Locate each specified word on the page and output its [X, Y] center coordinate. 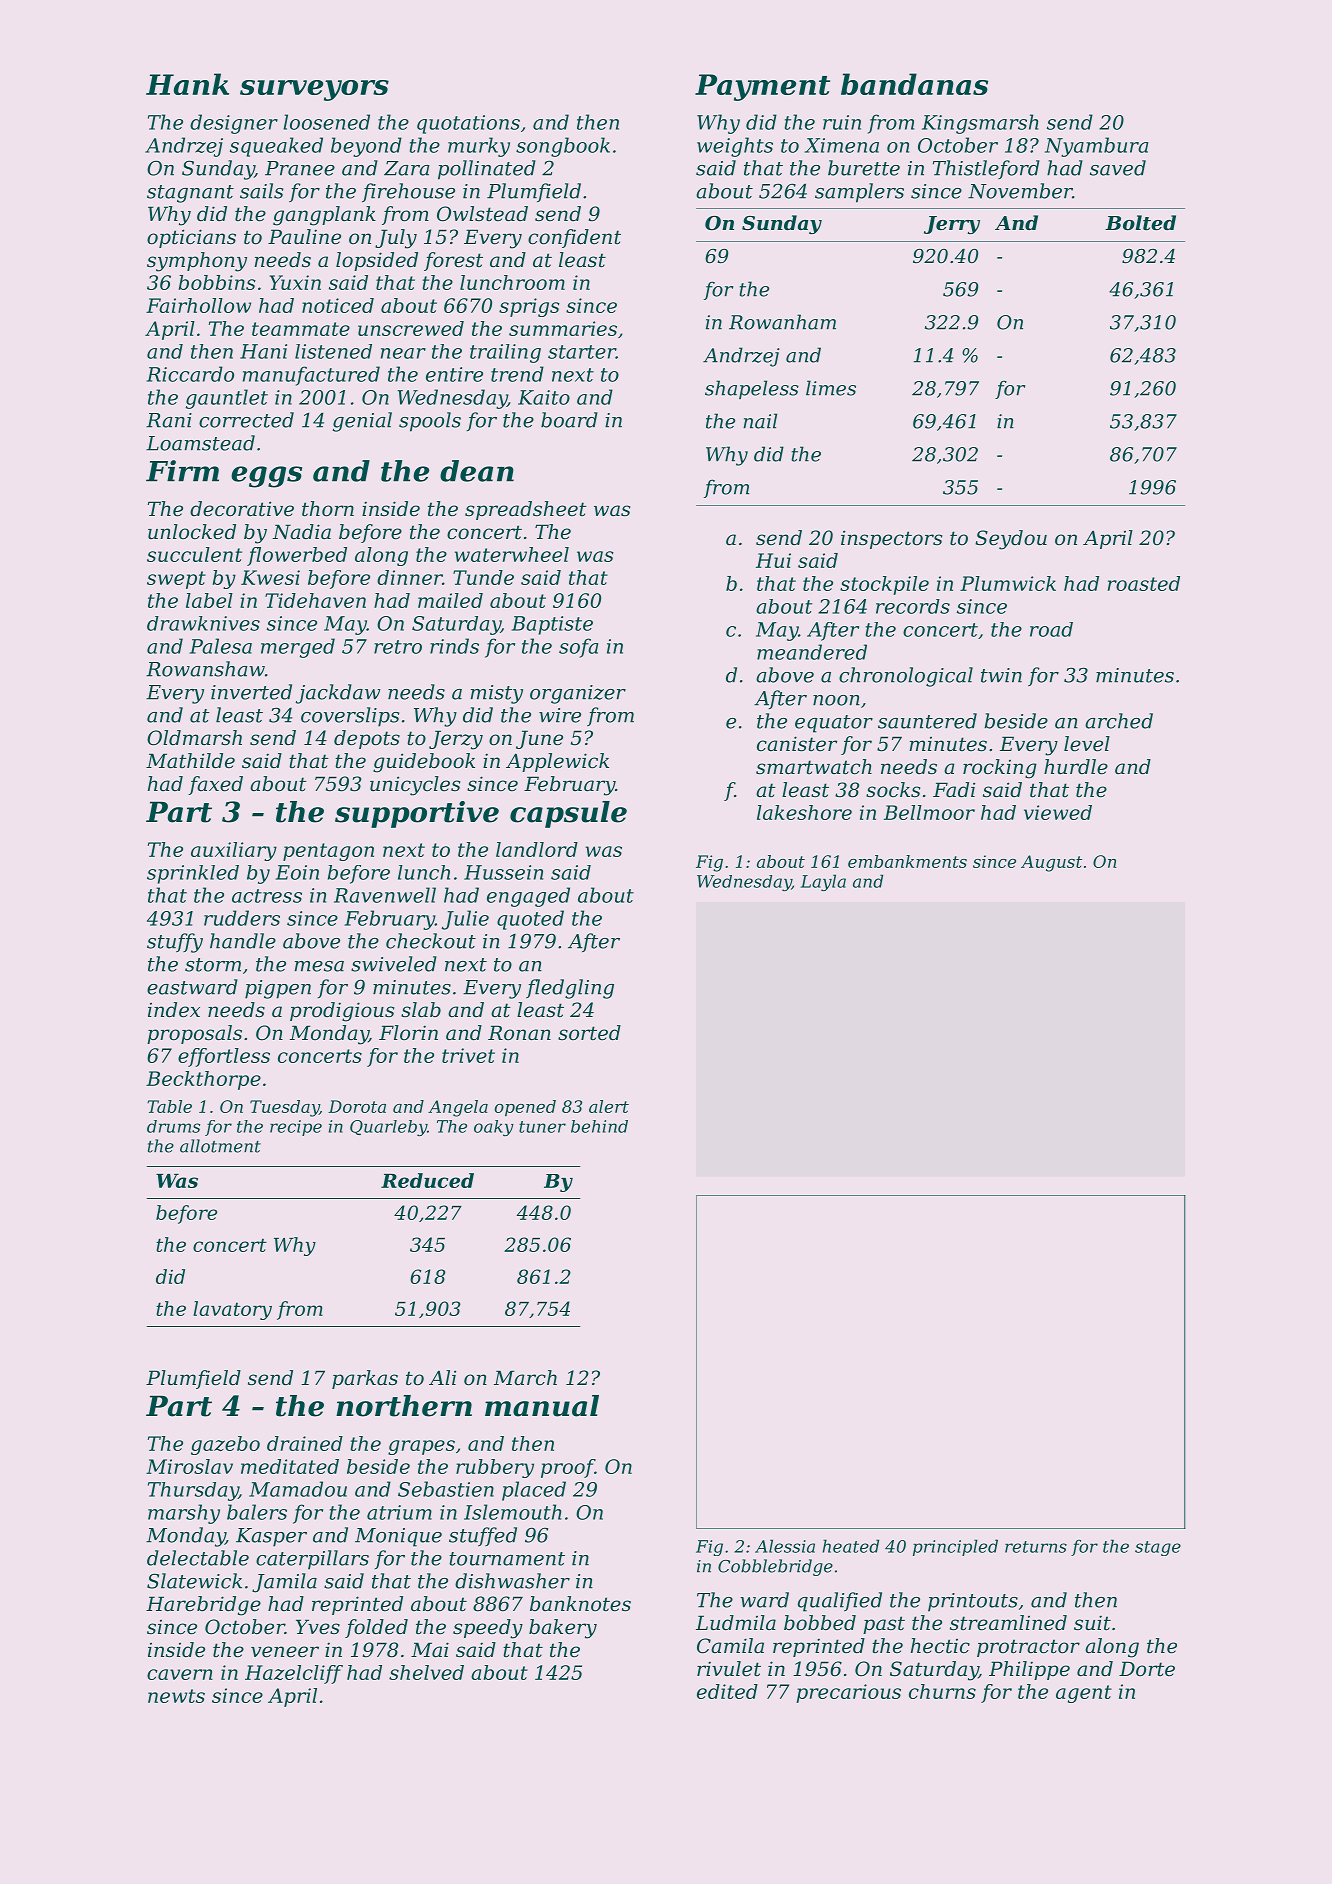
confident [574, 238]
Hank [187, 84]
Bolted [1140, 222]
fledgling [570, 989]
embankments [907, 861]
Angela [458, 1108]
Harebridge [203, 1606]
